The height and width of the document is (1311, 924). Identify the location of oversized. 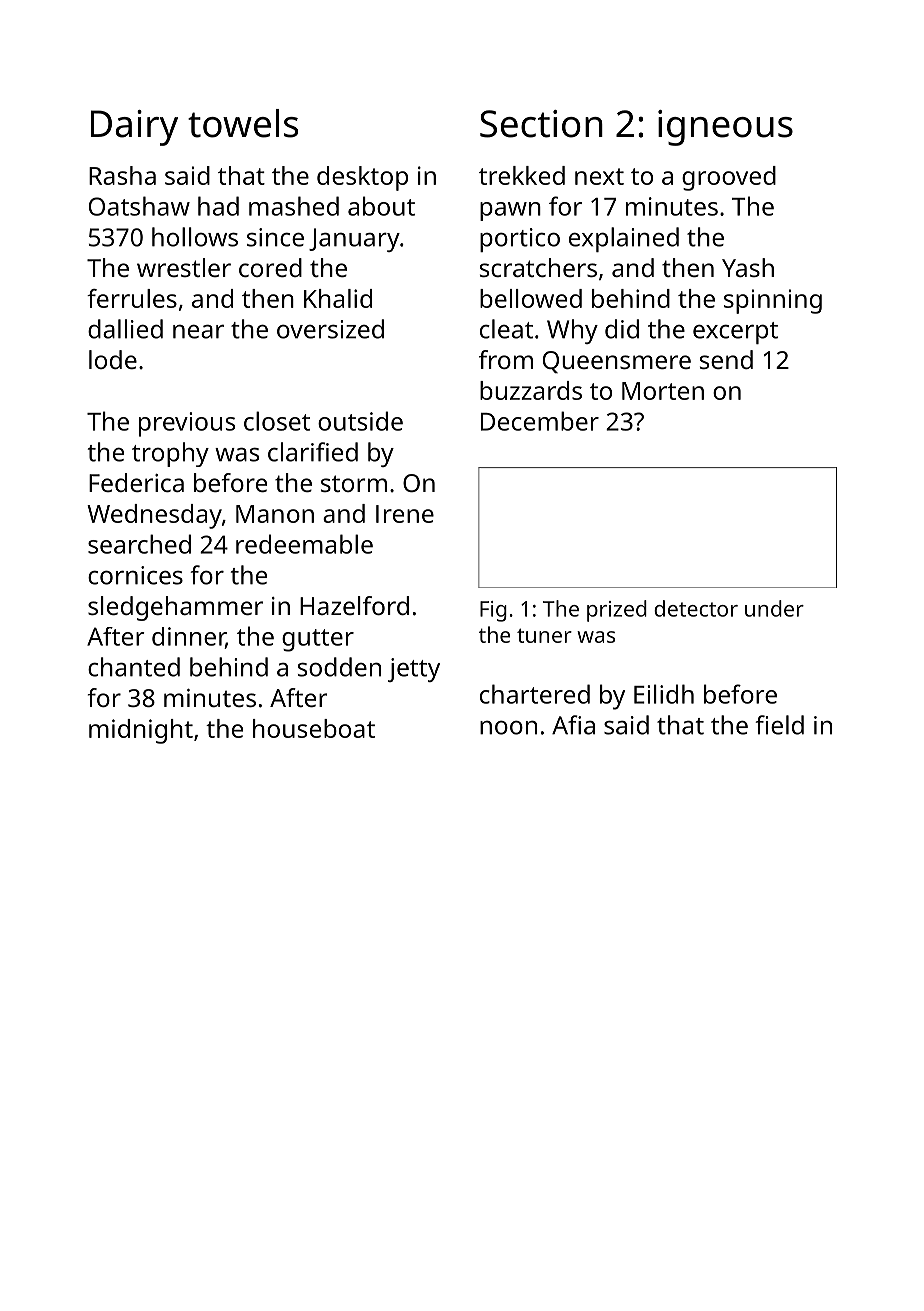
(330, 329).
